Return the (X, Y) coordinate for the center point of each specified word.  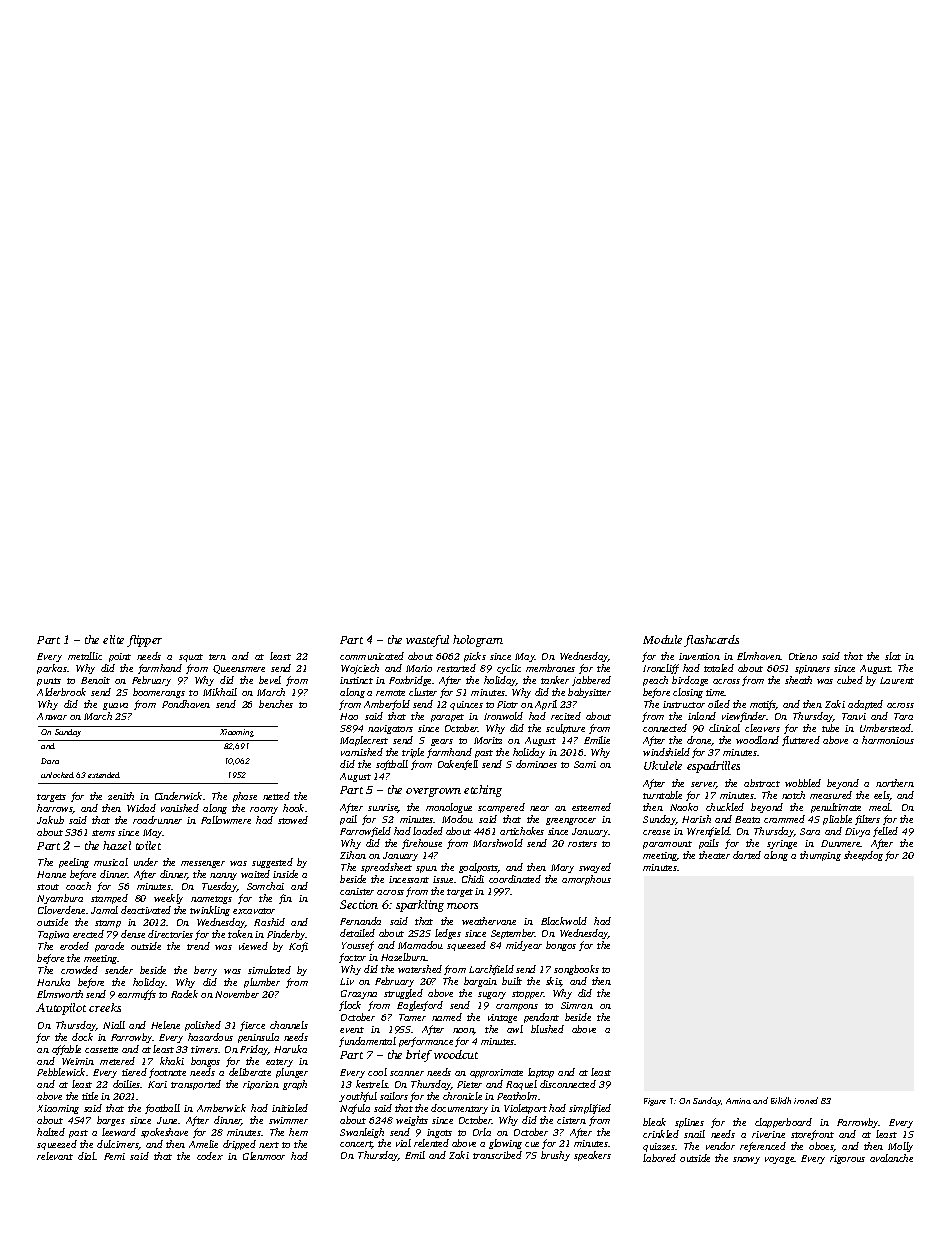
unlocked (57, 775)
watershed (420, 969)
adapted (865, 705)
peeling (74, 863)
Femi (114, 1156)
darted (747, 855)
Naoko (684, 807)
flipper (144, 641)
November (237, 994)
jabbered (591, 681)
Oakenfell (458, 765)
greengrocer (571, 821)
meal (880, 807)
